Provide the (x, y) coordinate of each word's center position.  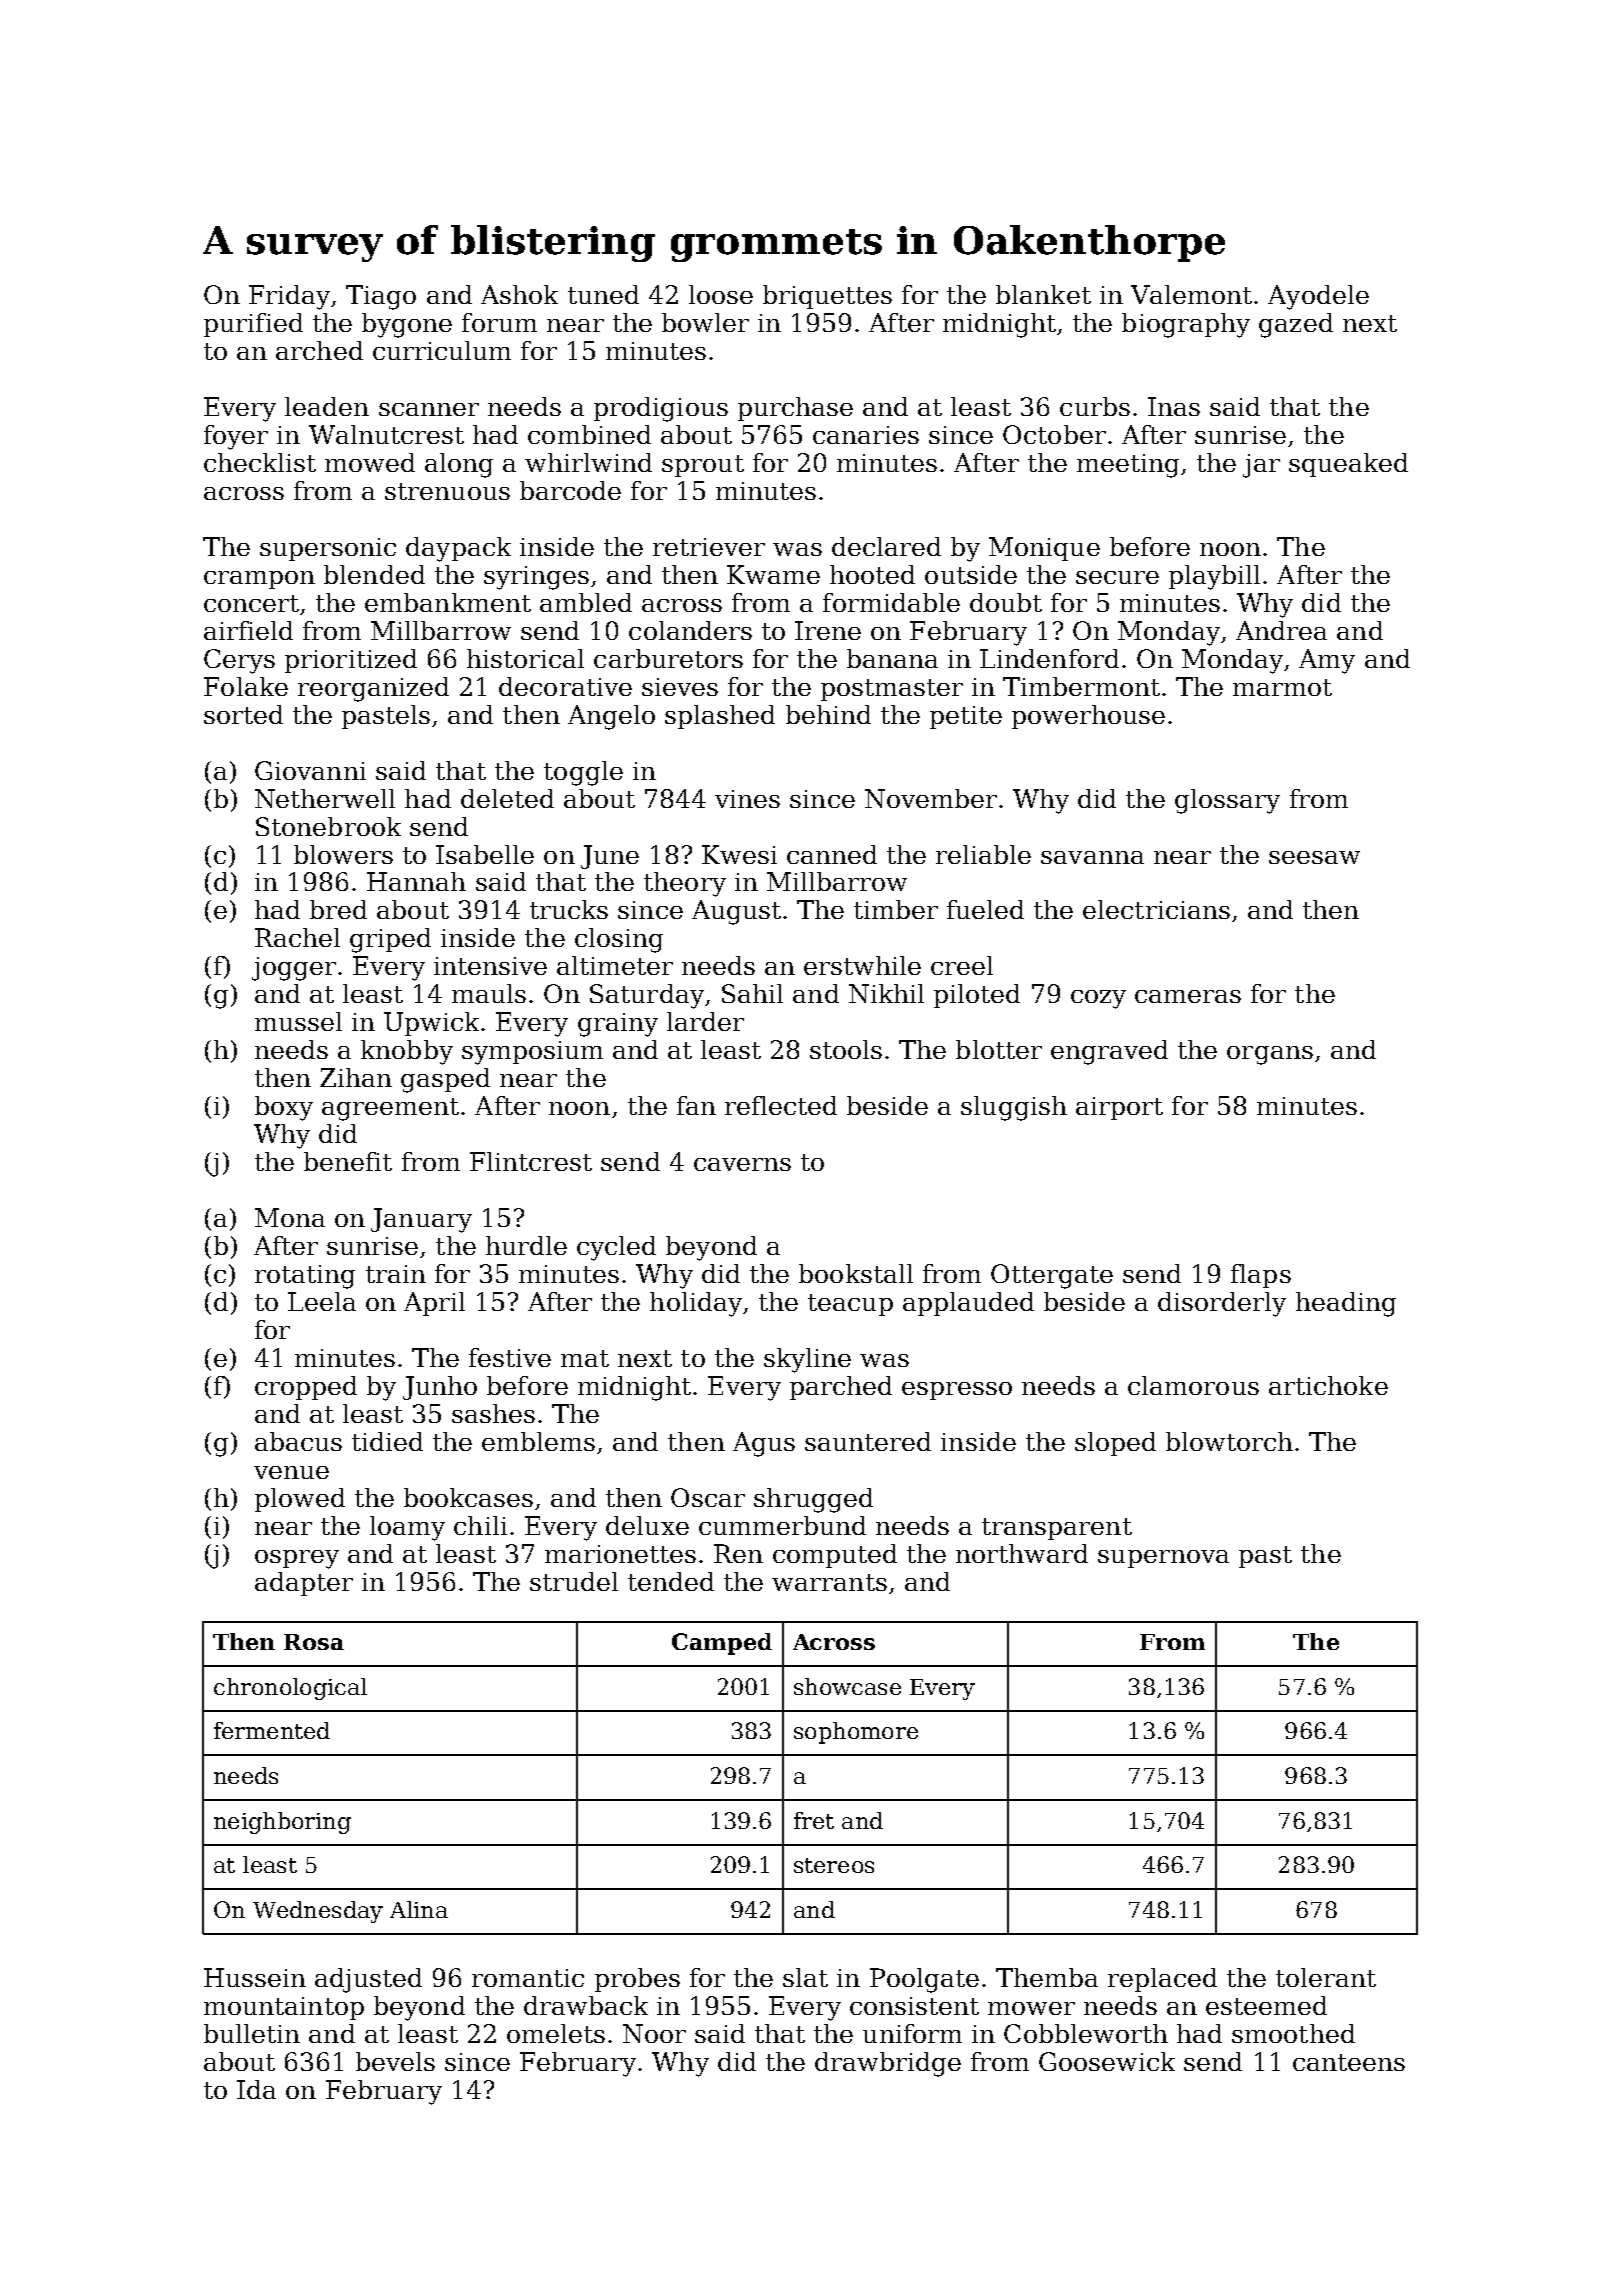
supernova (1163, 1559)
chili (480, 1525)
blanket (1043, 294)
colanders (690, 630)
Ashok (519, 294)
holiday (696, 1304)
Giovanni (310, 770)
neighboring (282, 1823)
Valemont (1191, 294)
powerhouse (1088, 717)
